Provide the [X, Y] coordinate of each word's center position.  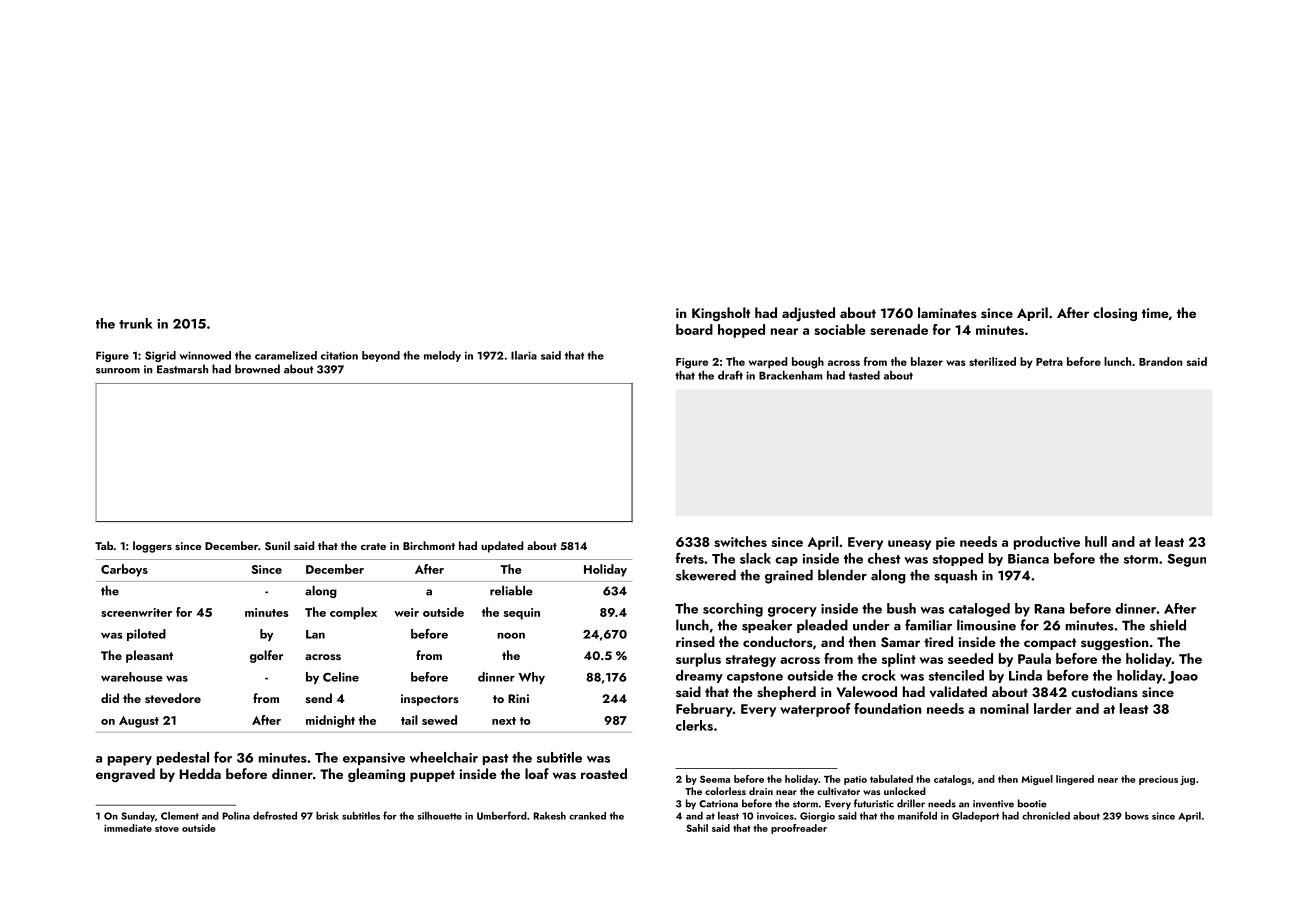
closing [1115, 314]
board [694, 329]
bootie [1032, 803]
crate [373, 546]
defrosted [275, 815]
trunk [136, 323]
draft [730, 375]
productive [1047, 543]
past [495, 759]
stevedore [173, 698]
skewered [706, 575]
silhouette [439, 816]
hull [1096, 541]
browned [257, 369]
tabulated [891, 779]
